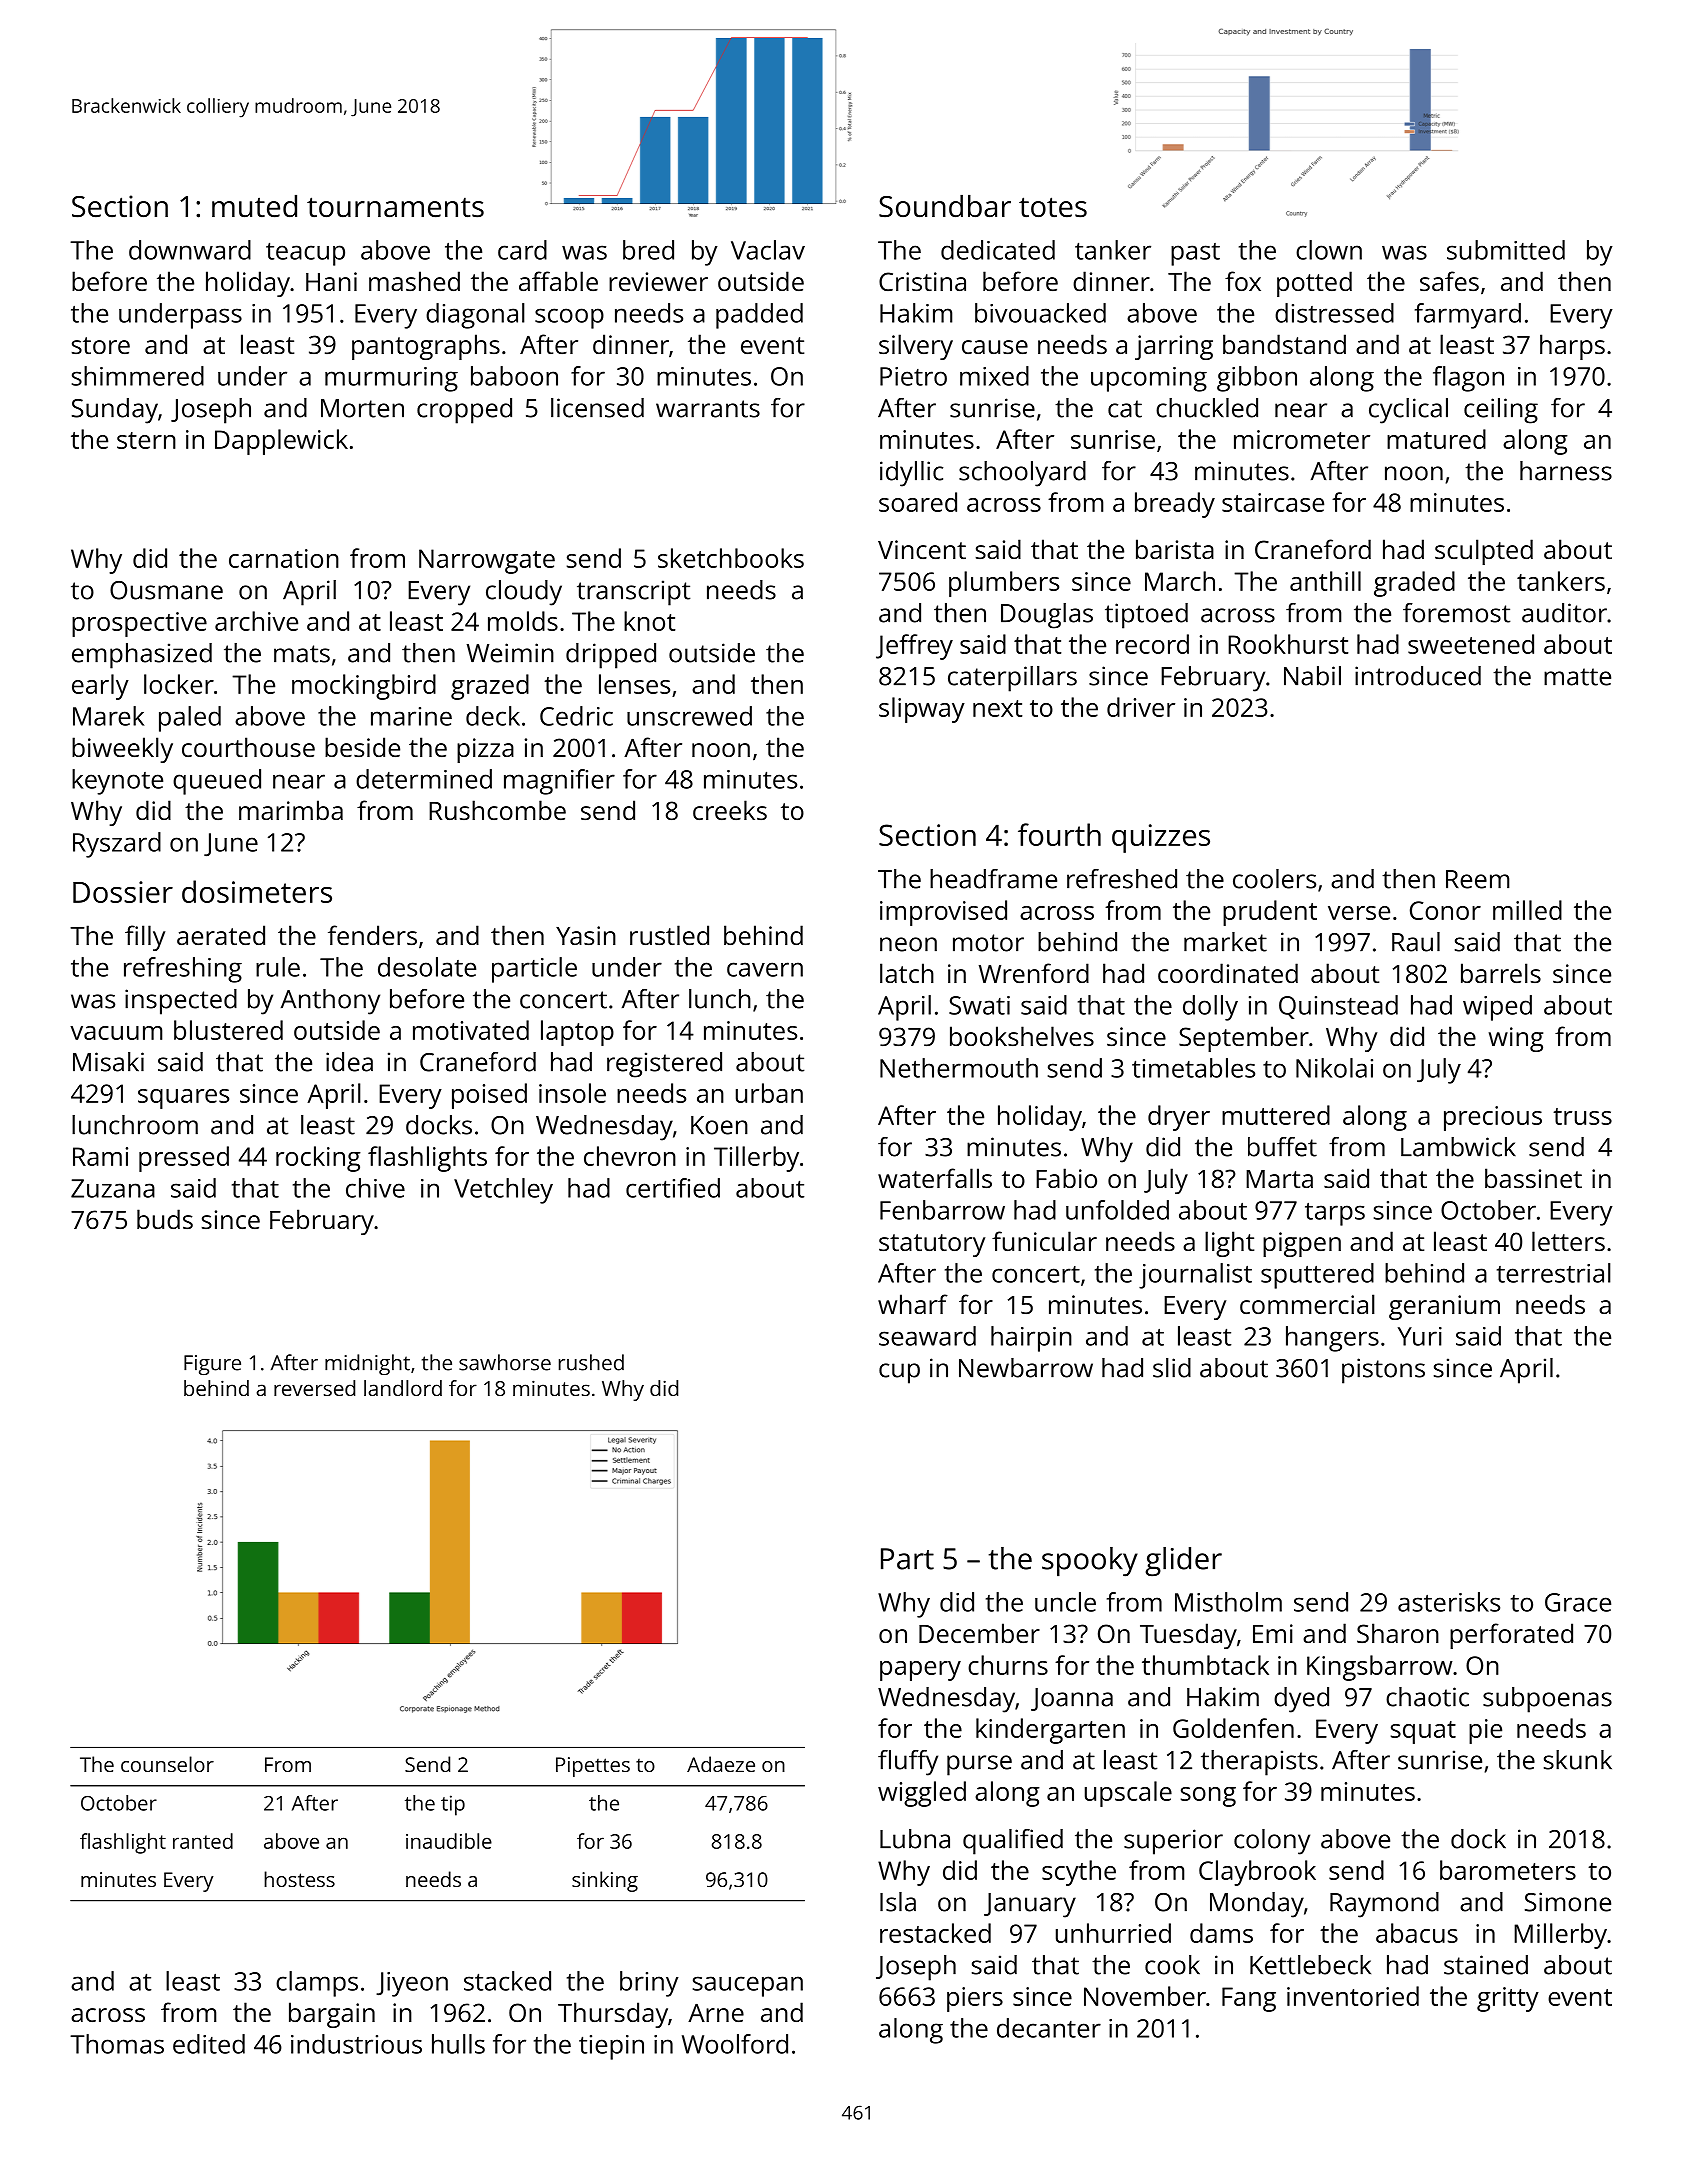 This document has height=2178, width=1683. I want to click on blustered, so click(228, 1030).
